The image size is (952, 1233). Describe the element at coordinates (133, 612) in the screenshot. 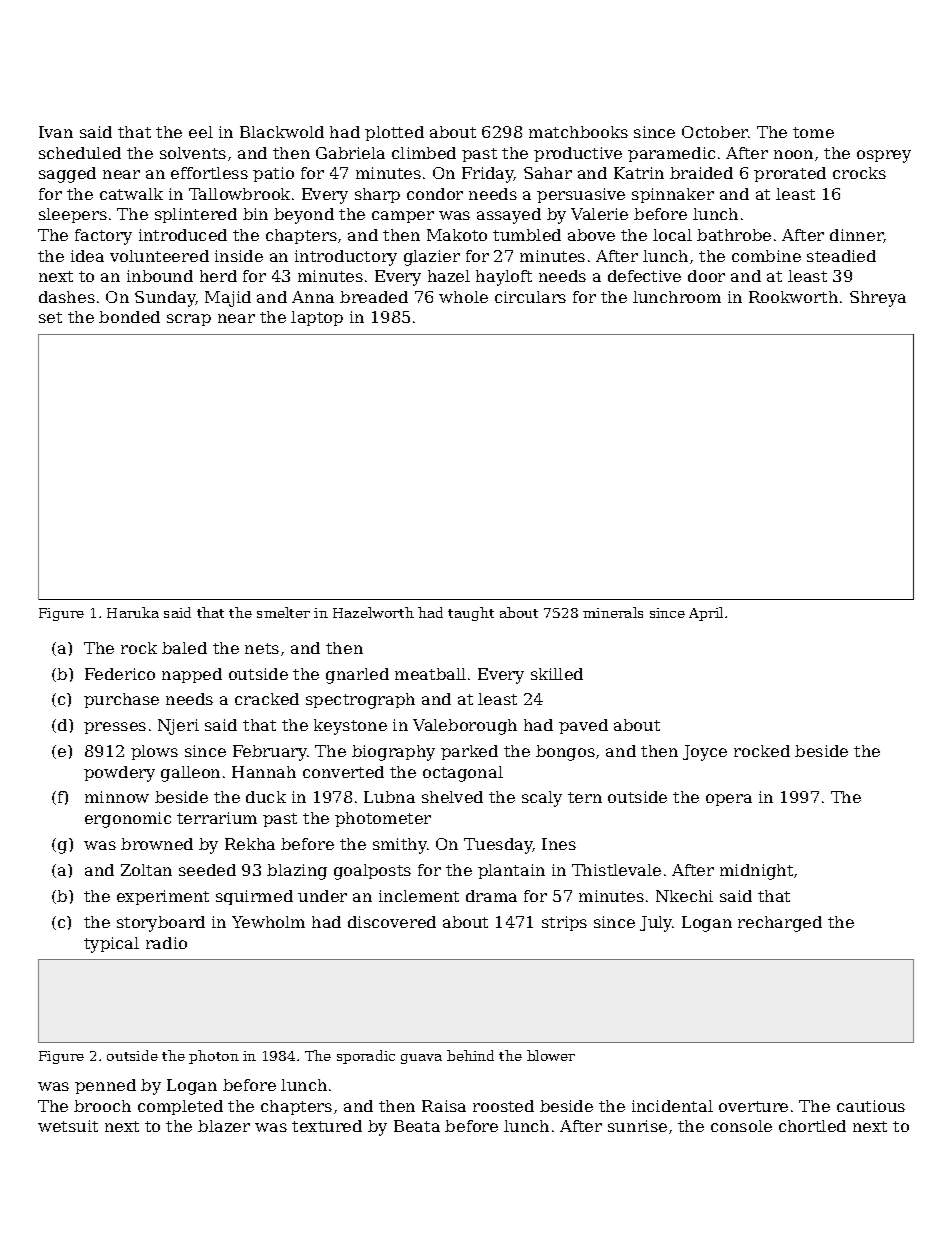

I see `Haruka` at that location.
